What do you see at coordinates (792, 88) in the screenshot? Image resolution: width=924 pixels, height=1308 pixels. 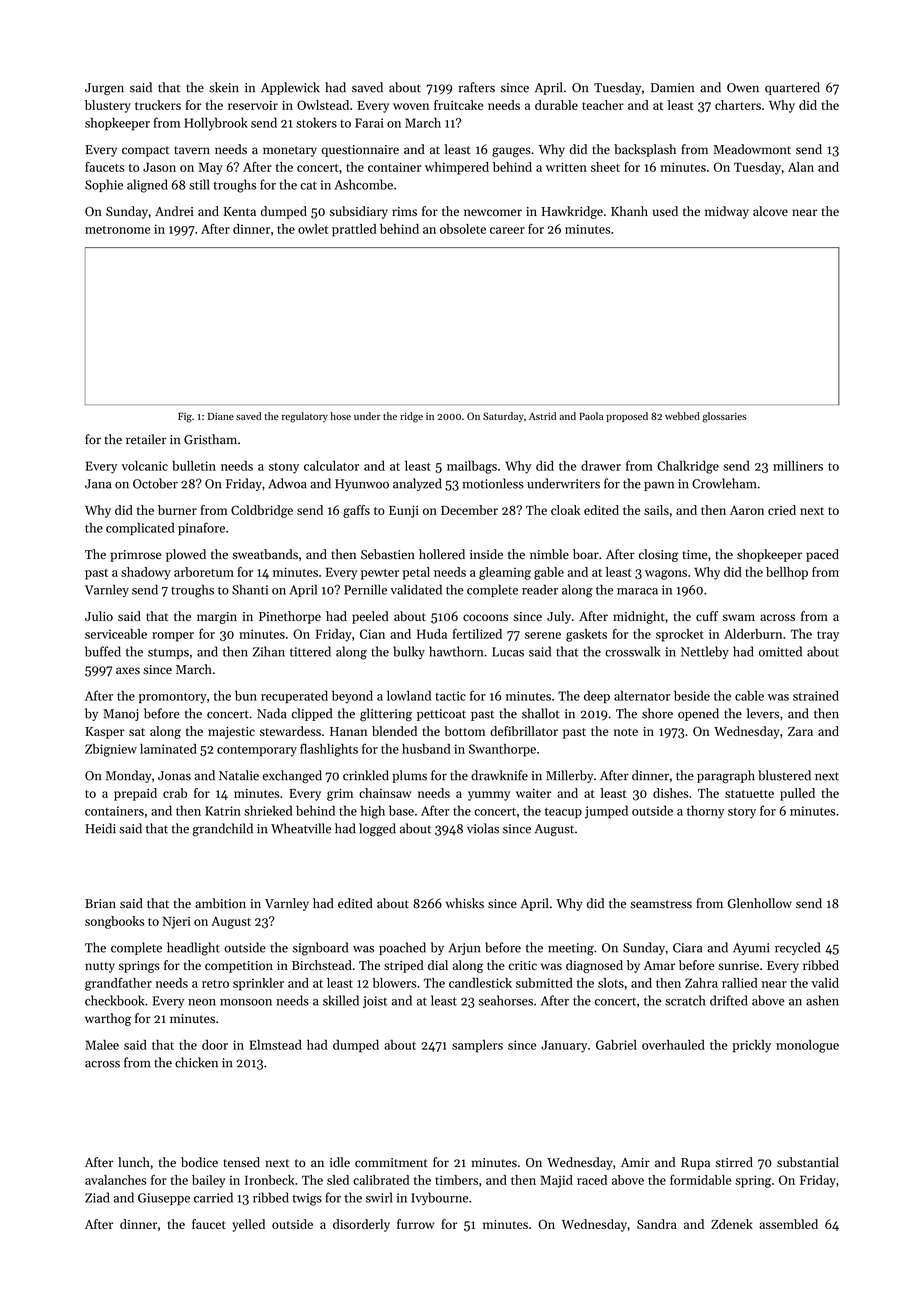 I see `quartered` at bounding box center [792, 88].
